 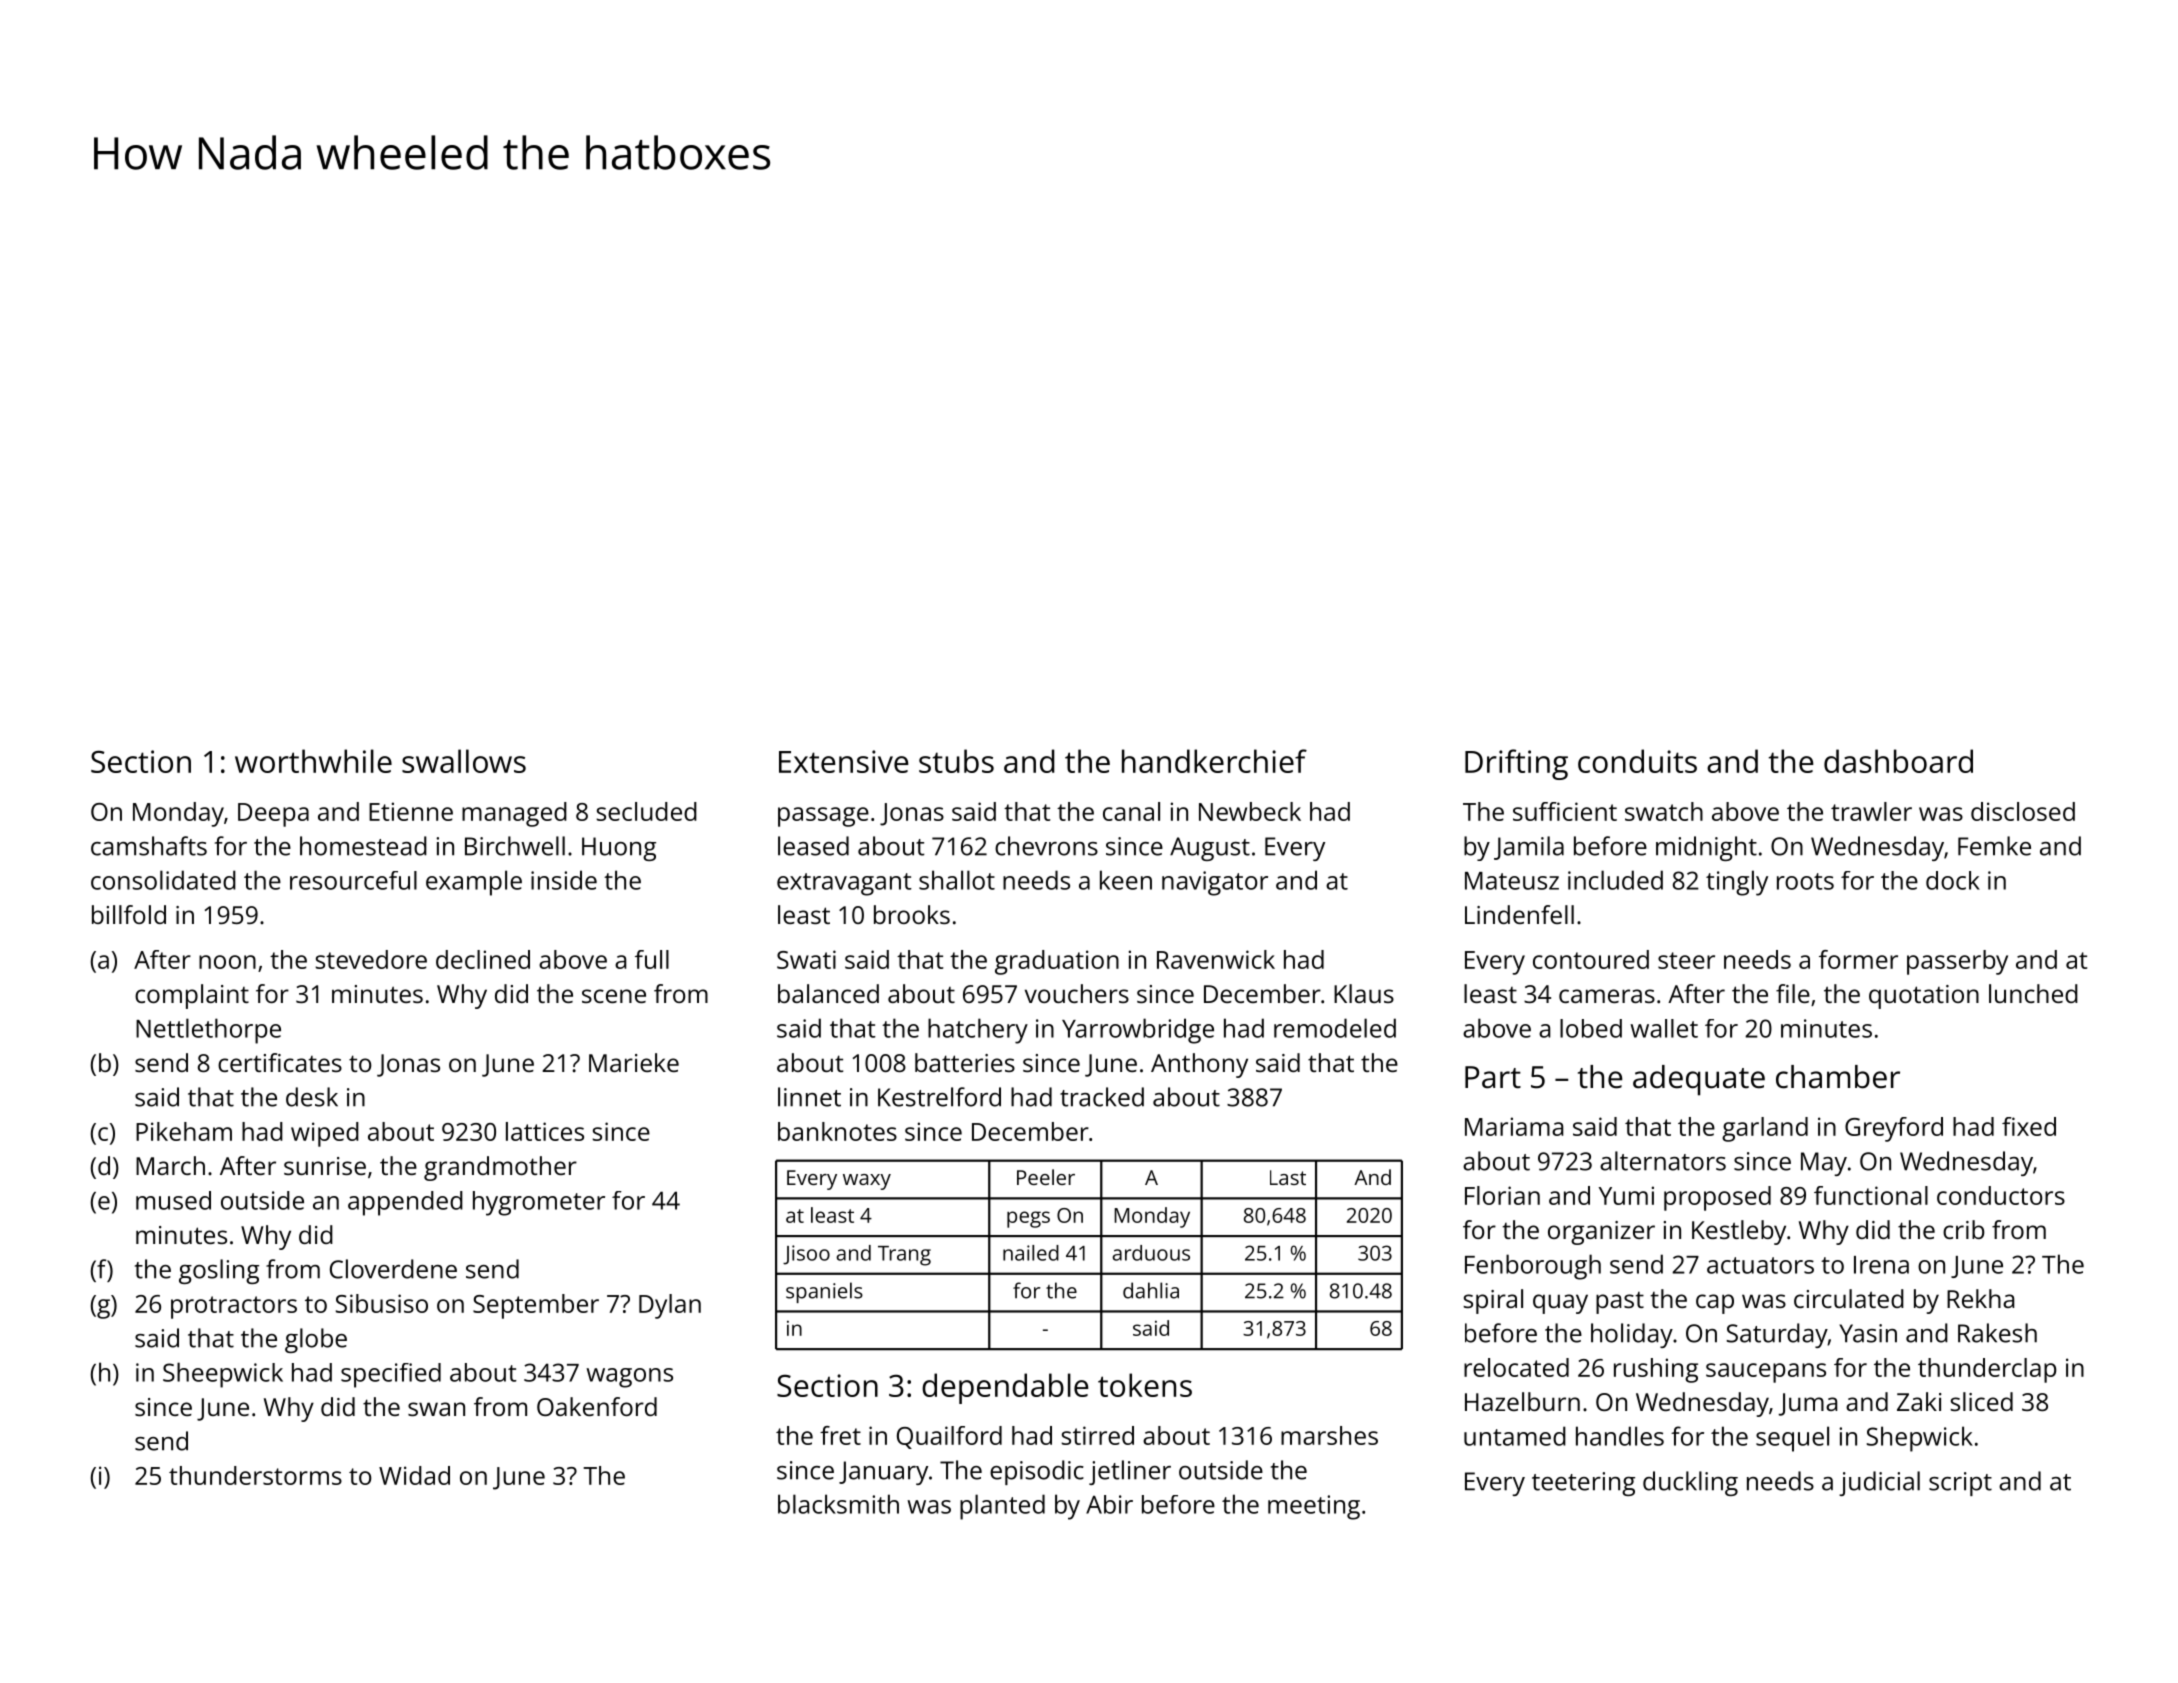 I want to click on marshes, so click(x=1329, y=1435).
